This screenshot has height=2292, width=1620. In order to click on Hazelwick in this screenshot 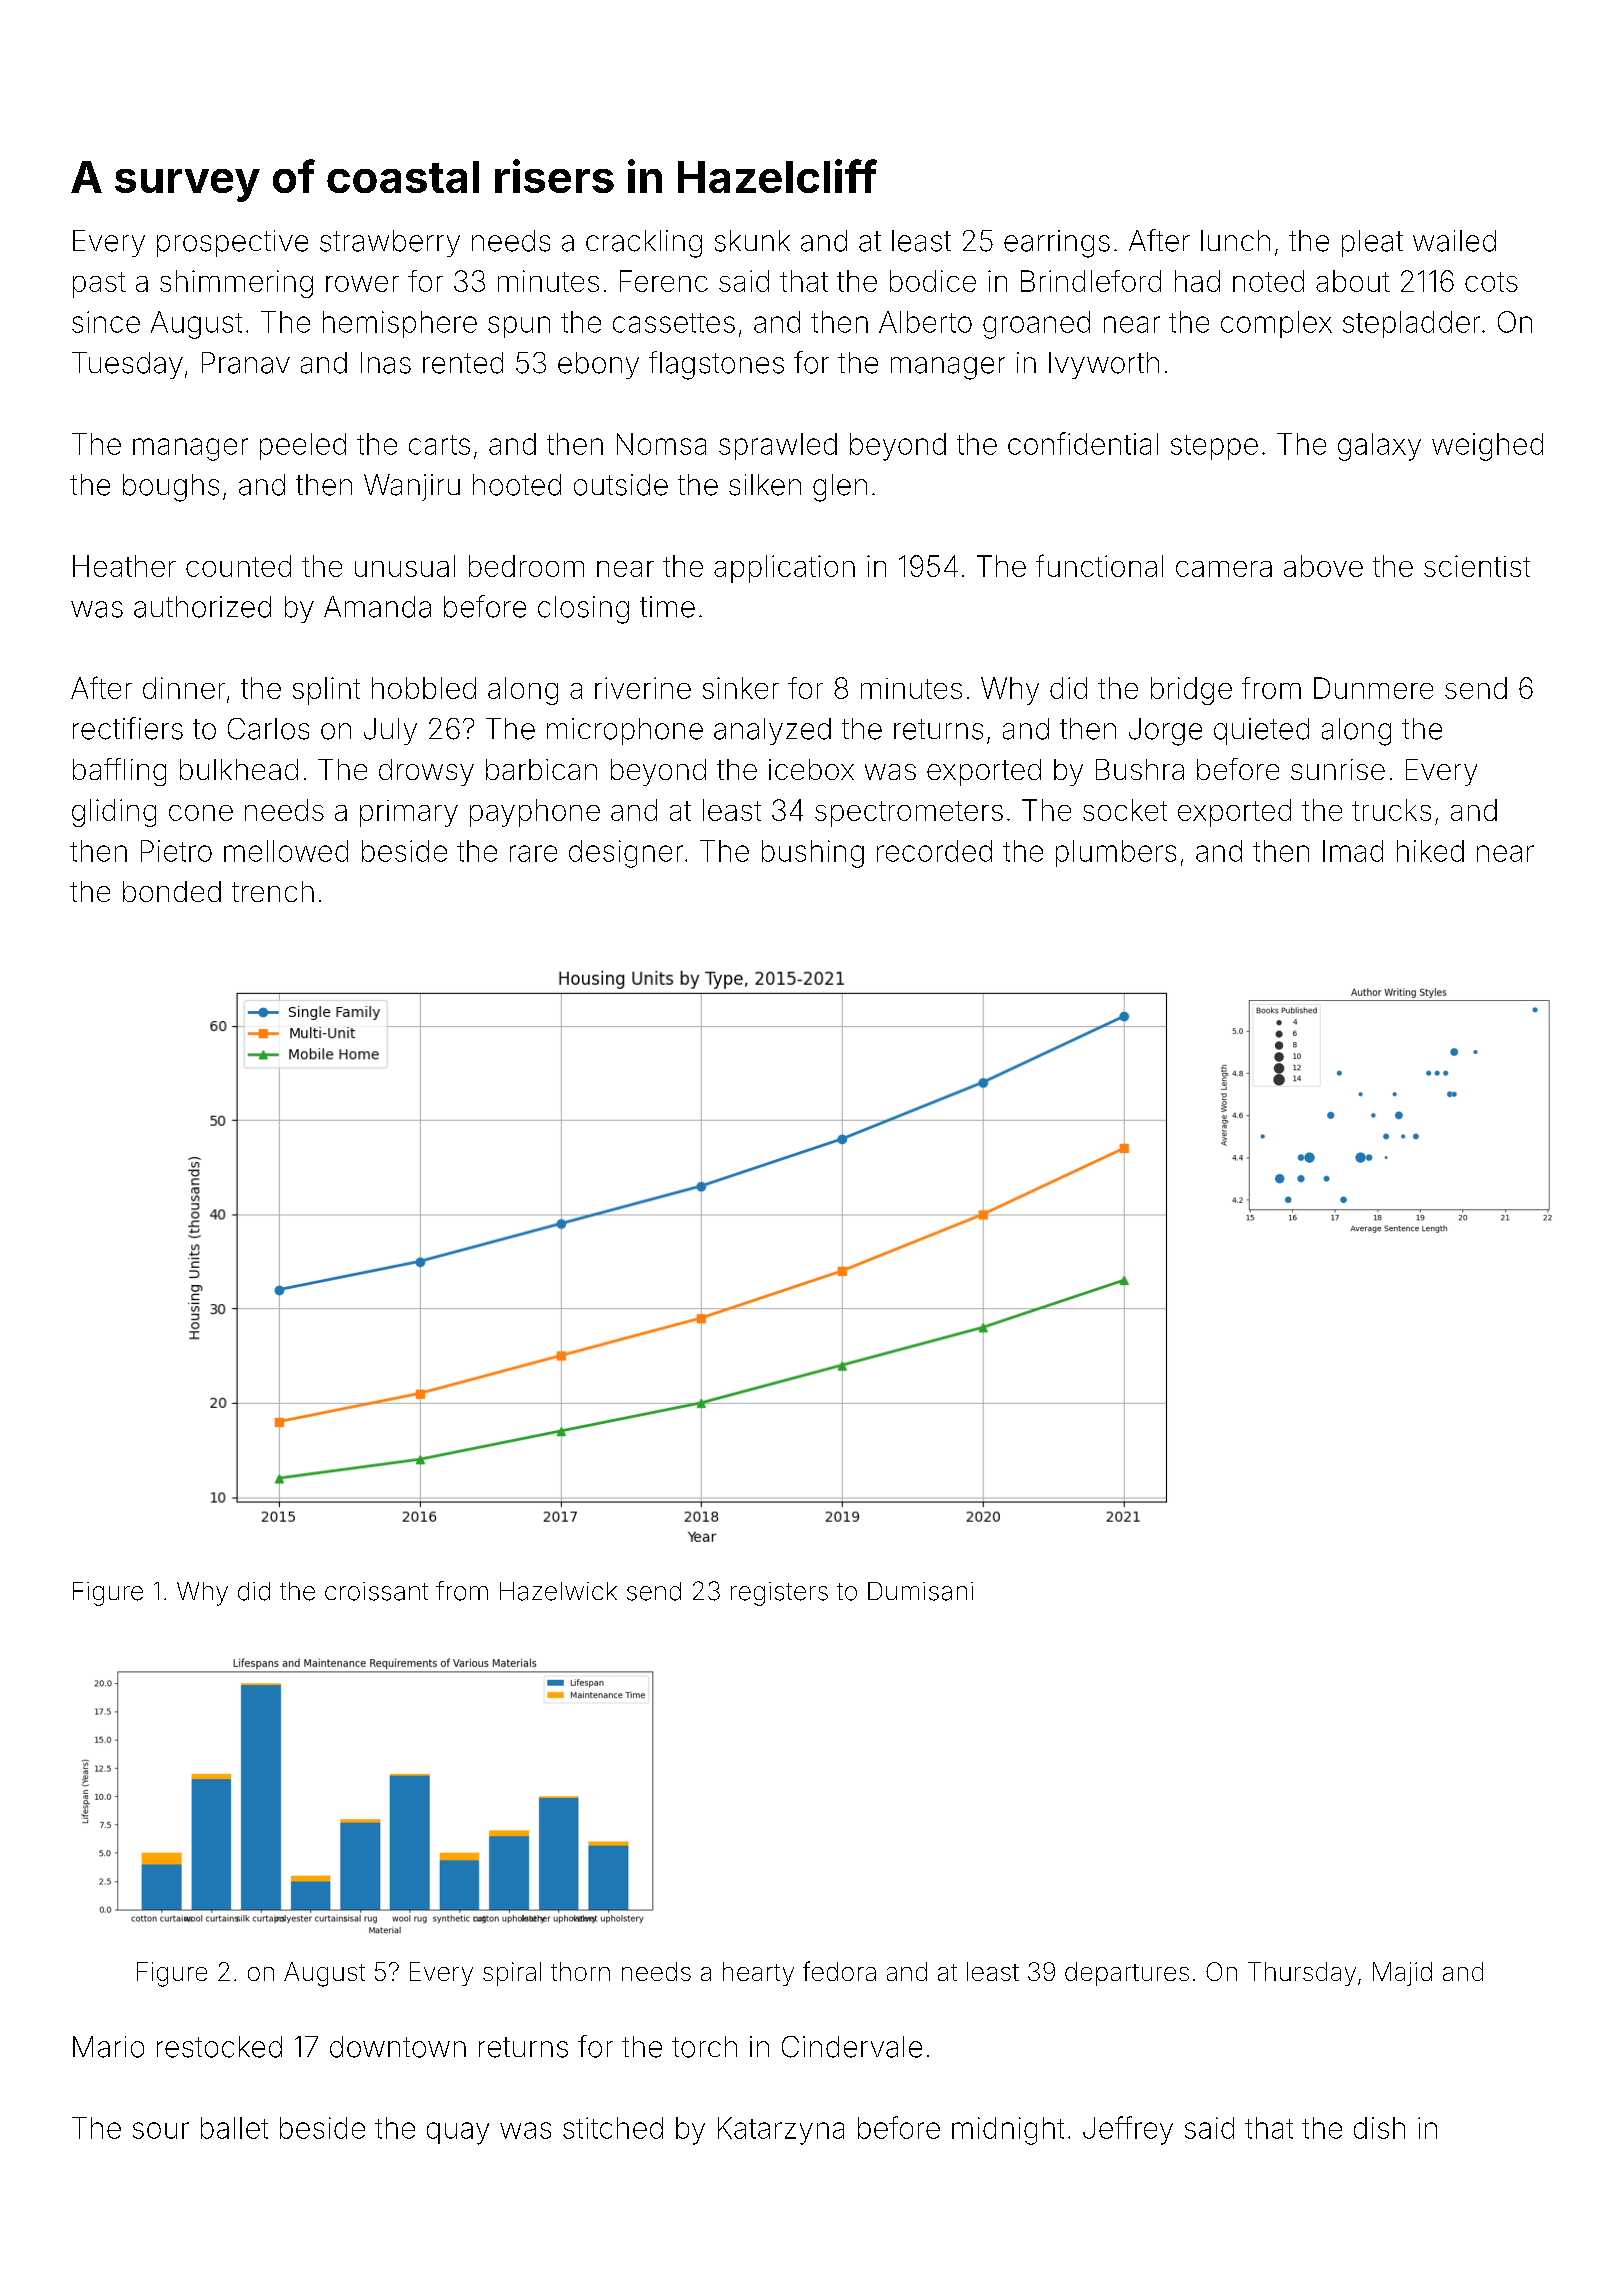, I will do `click(558, 1591)`.
